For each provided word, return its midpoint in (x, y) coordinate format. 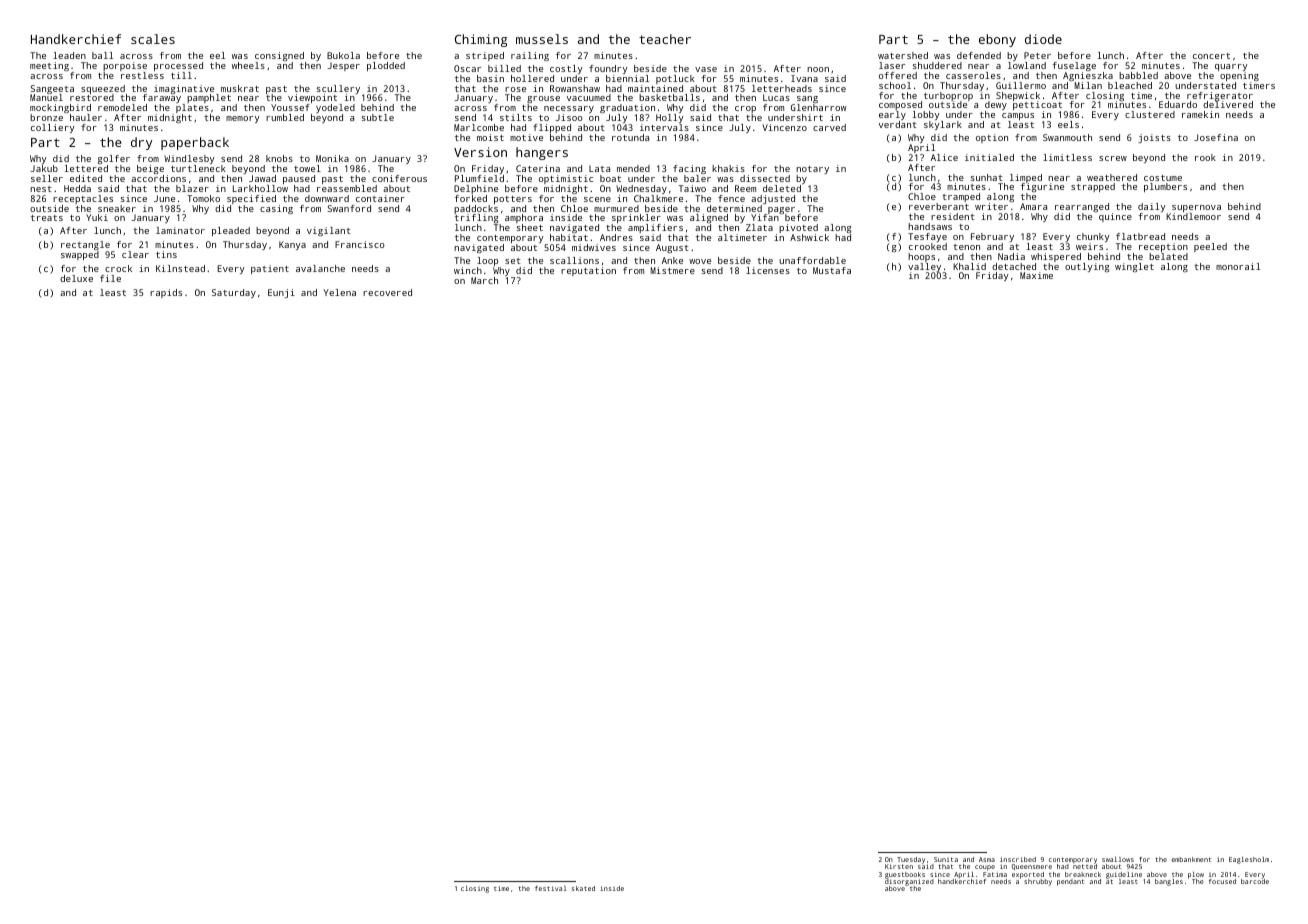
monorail (1238, 266)
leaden (69, 55)
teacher (665, 39)
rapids (166, 293)
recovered (387, 292)
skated (583, 888)
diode (1043, 39)
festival (550, 888)
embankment (1191, 859)
